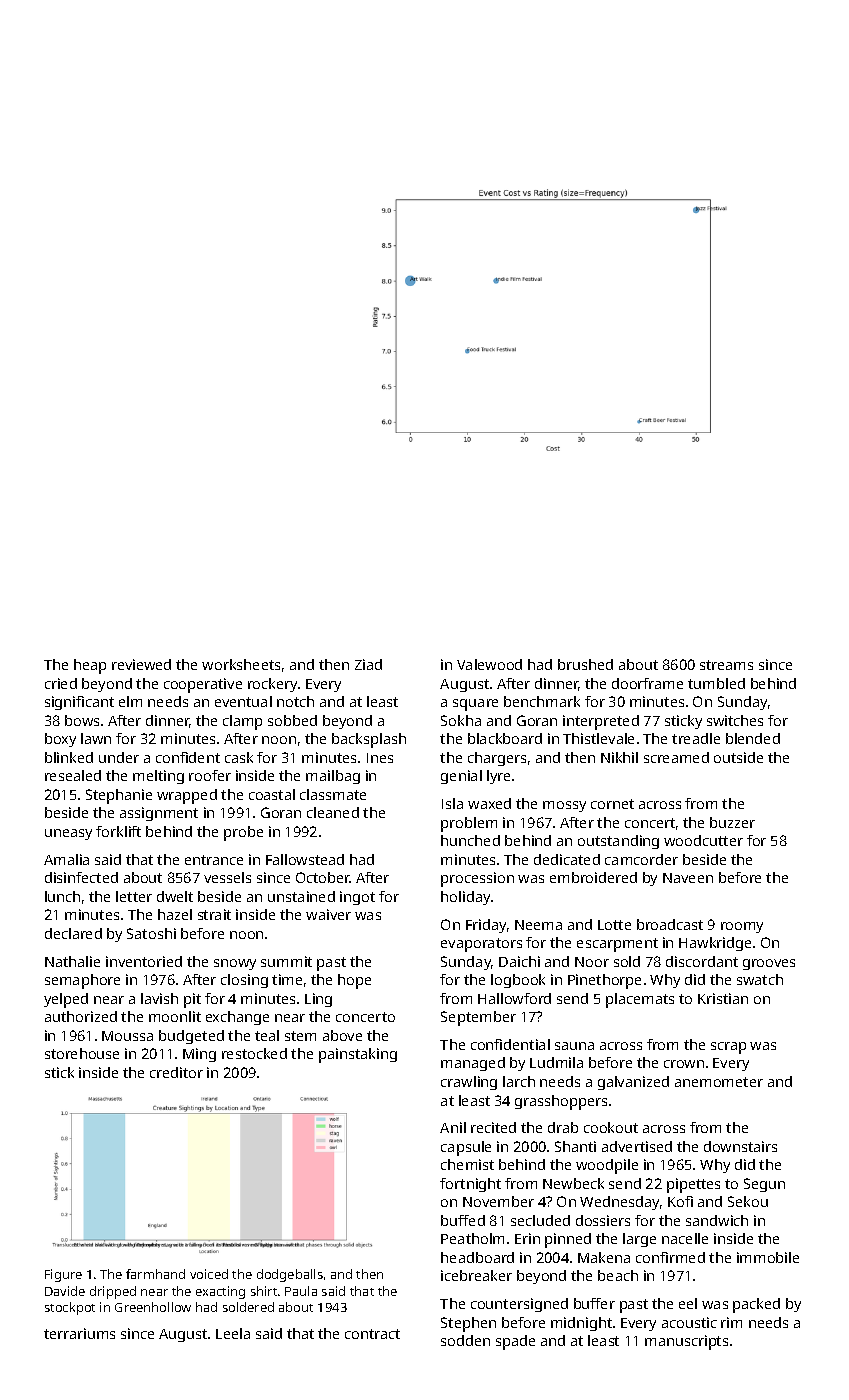 The height and width of the screenshot is (1400, 849). I want to click on streams, so click(726, 665).
